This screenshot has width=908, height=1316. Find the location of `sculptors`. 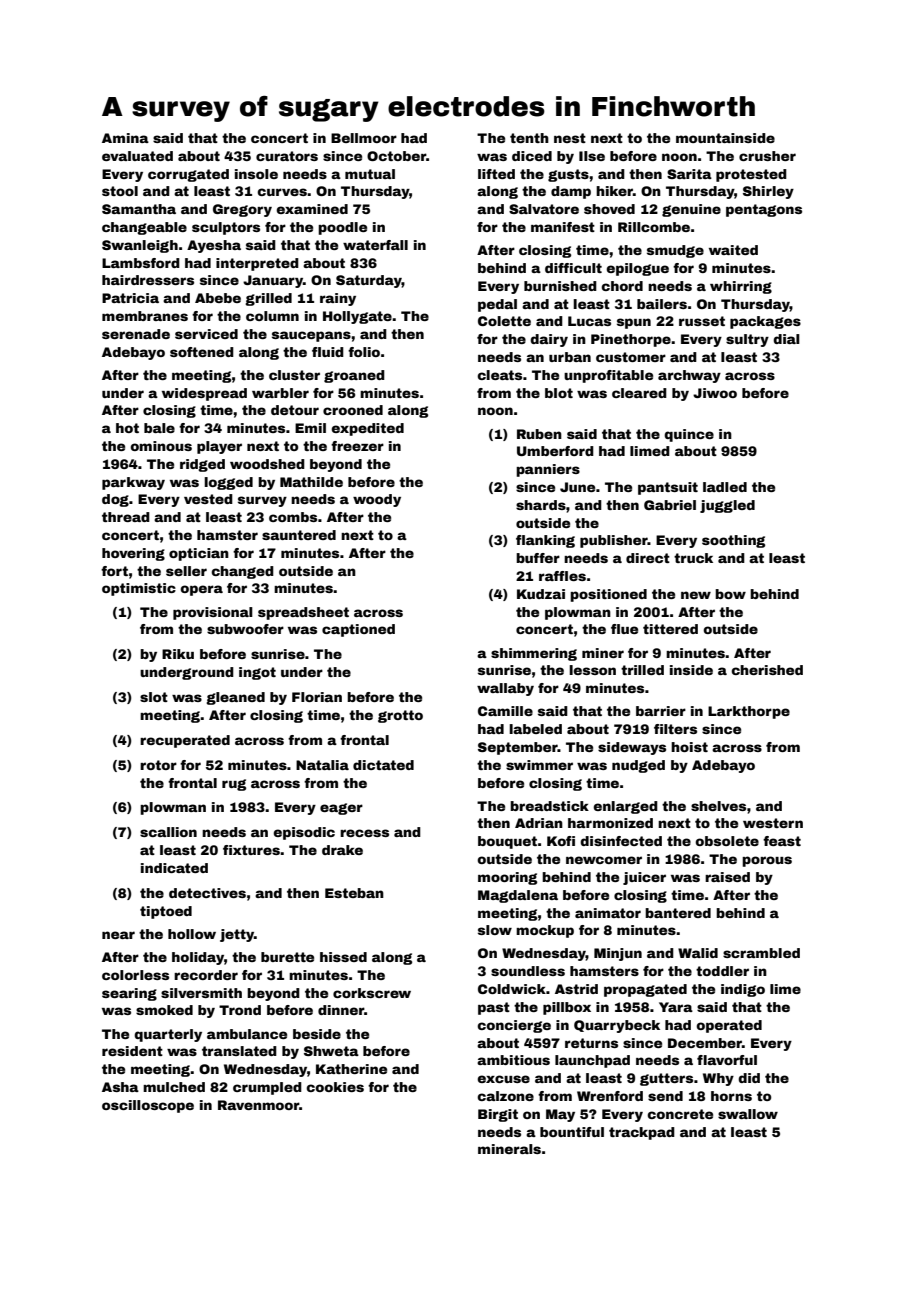

sculptors is located at coordinates (226, 228).
